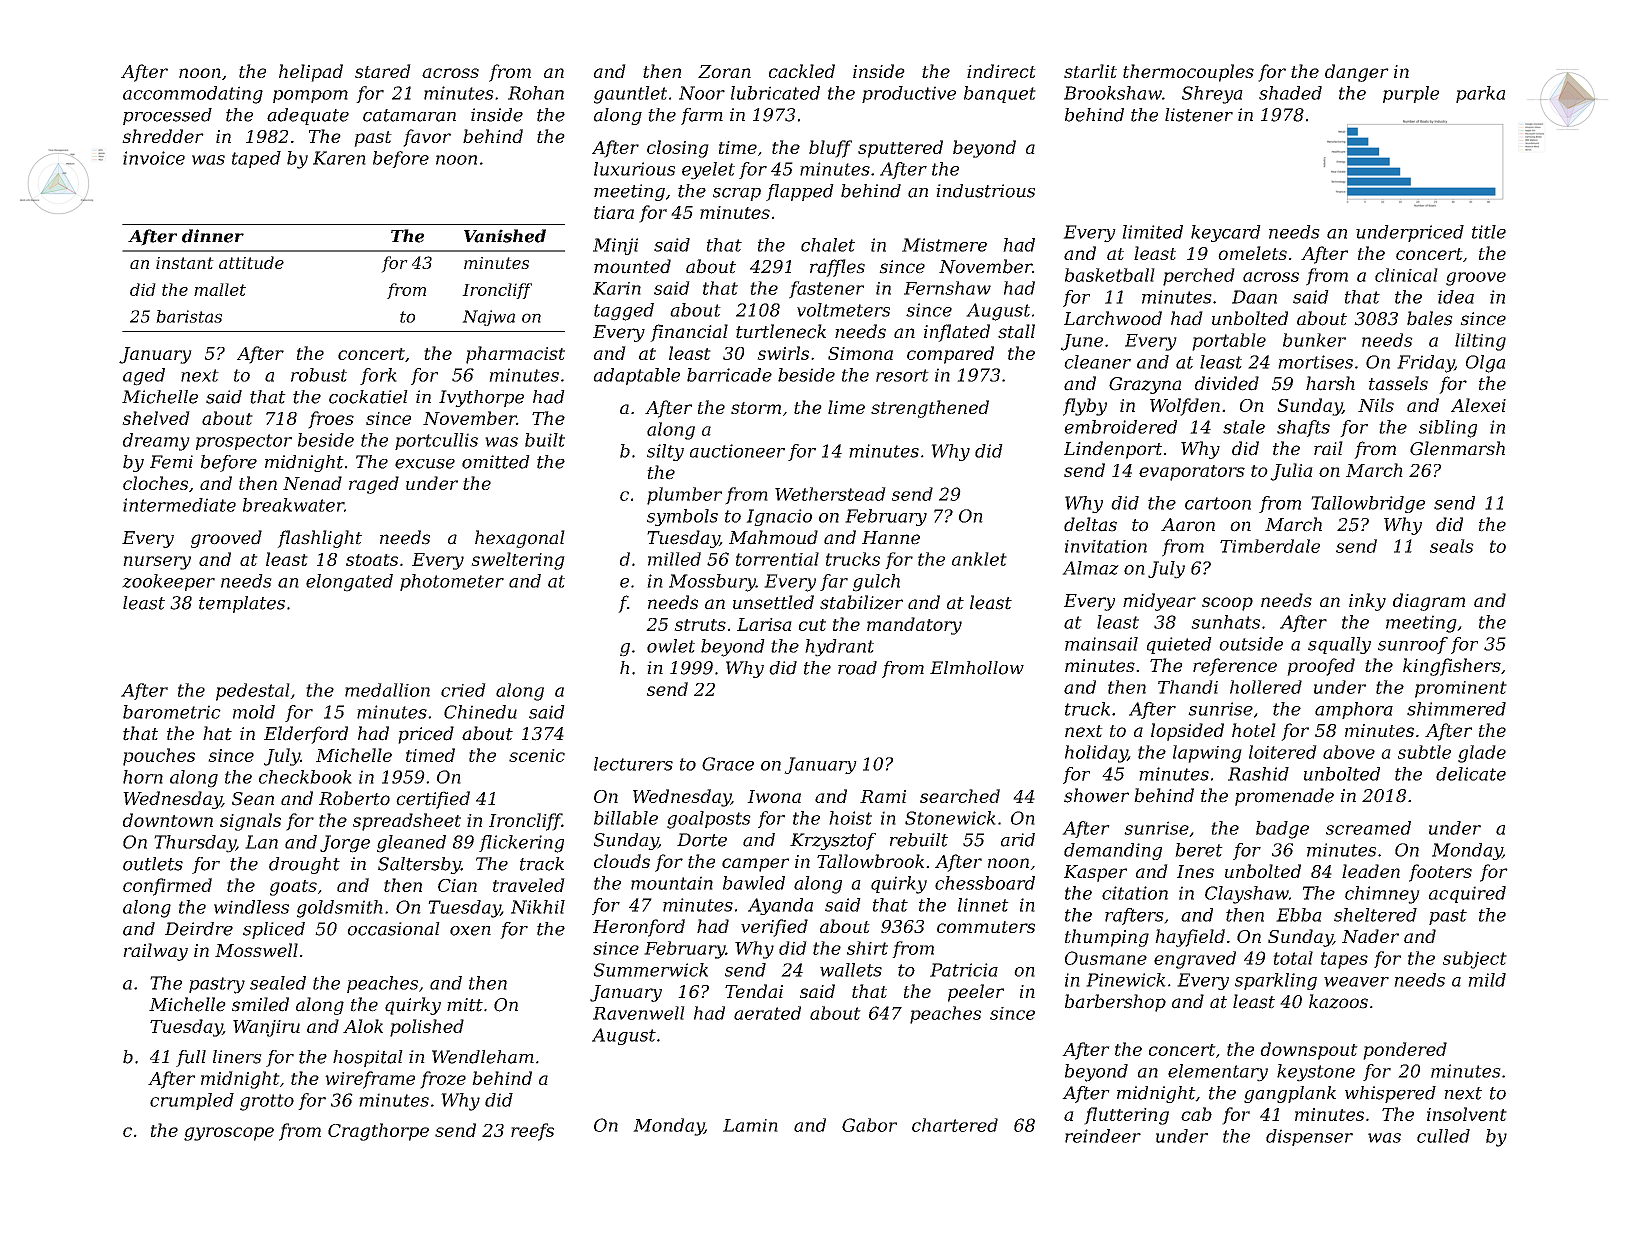 The height and width of the screenshot is (1259, 1629). What do you see at coordinates (1448, 429) in the screenshot?
I see `sibling` at bounding box center [1448, 429].
